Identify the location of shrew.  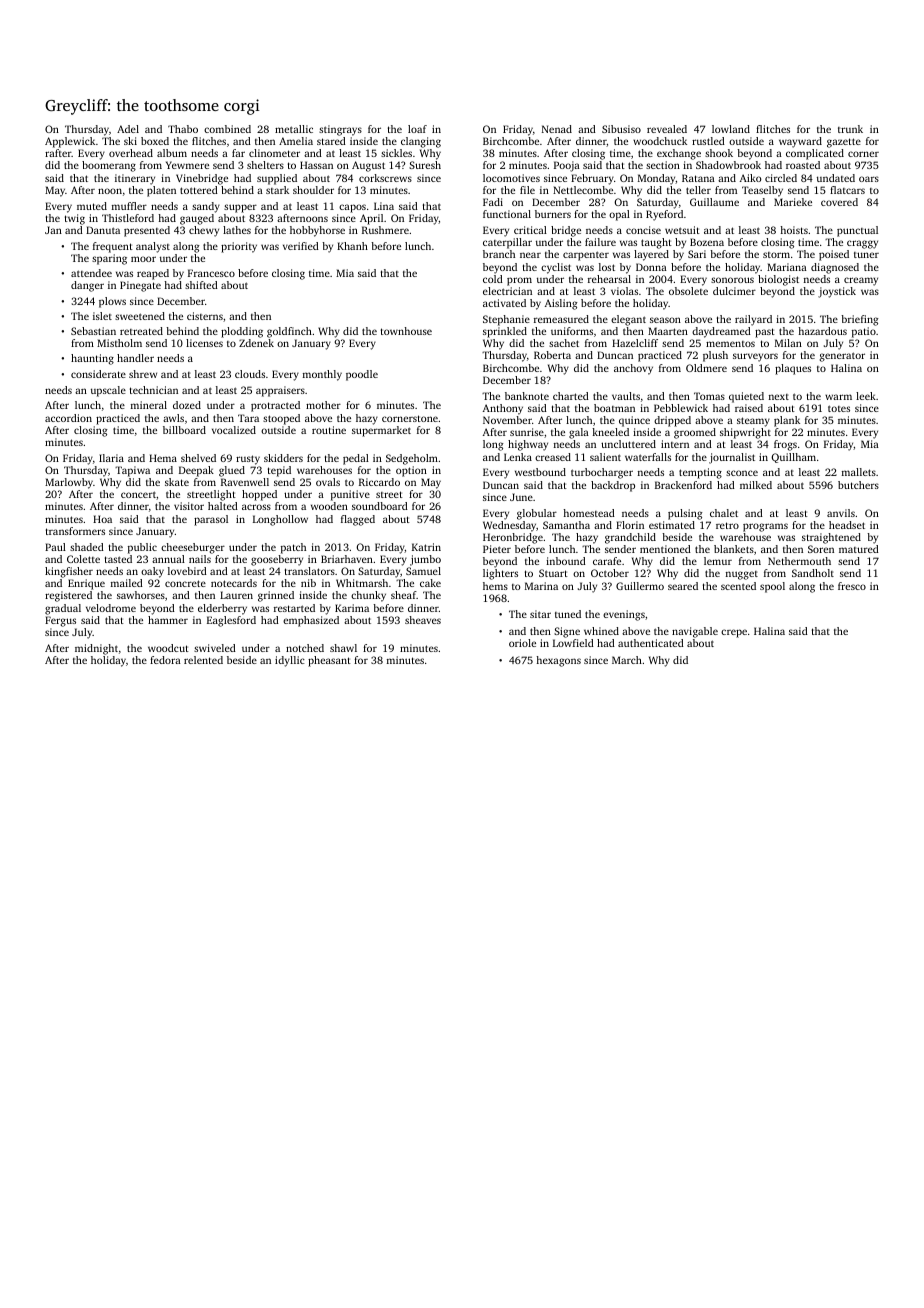
(143, 374).
